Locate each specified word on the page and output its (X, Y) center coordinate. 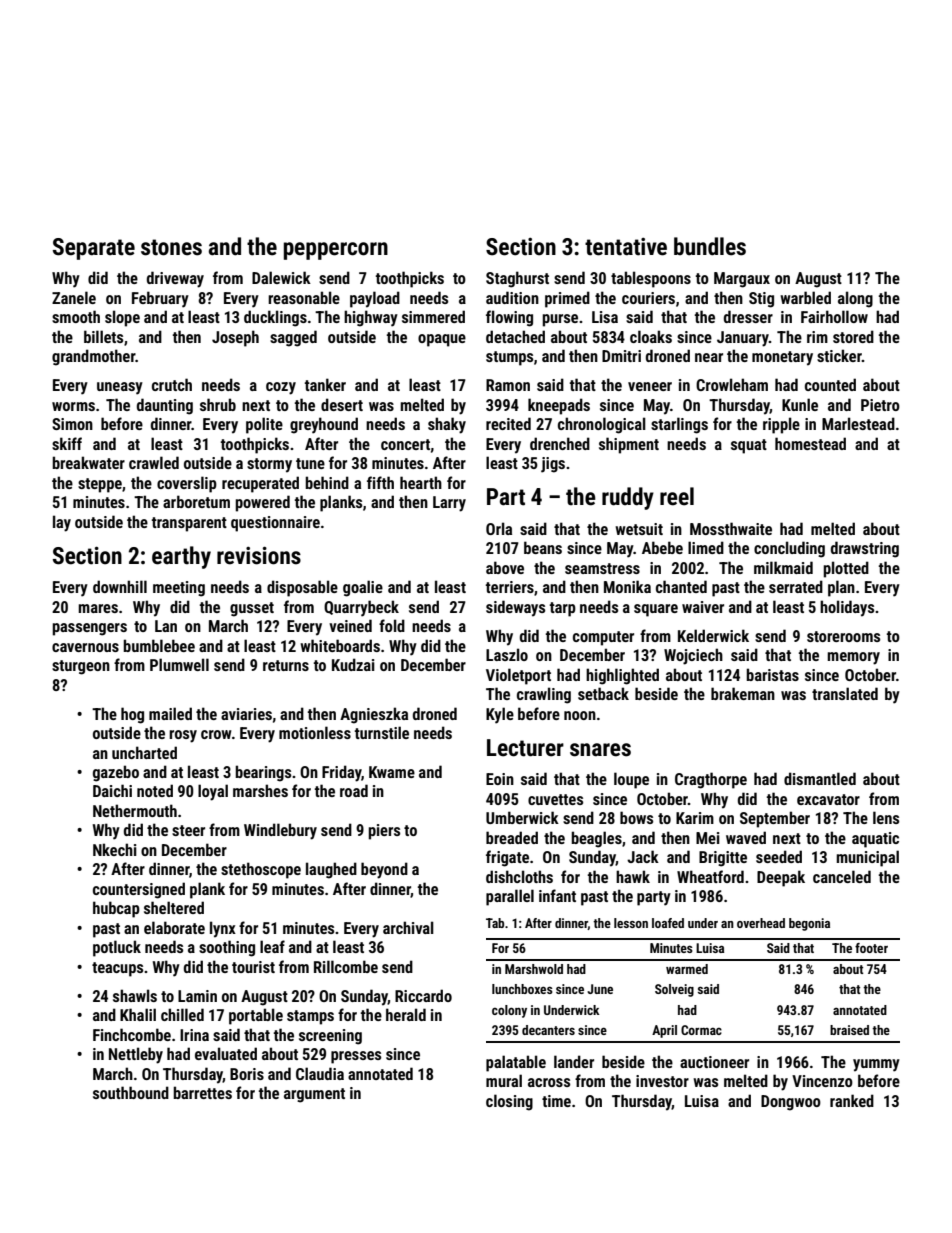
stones (171, 247)
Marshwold (534, 969)
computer (603, 638)
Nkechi (115, 849)
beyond (384, 870)
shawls (135, 995)
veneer (650, 386)
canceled (842, 876)
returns (286, 665)
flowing (509, 318)
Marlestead (858, 423)
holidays (847, 608)
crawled (154, 462)
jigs (553, 465)
